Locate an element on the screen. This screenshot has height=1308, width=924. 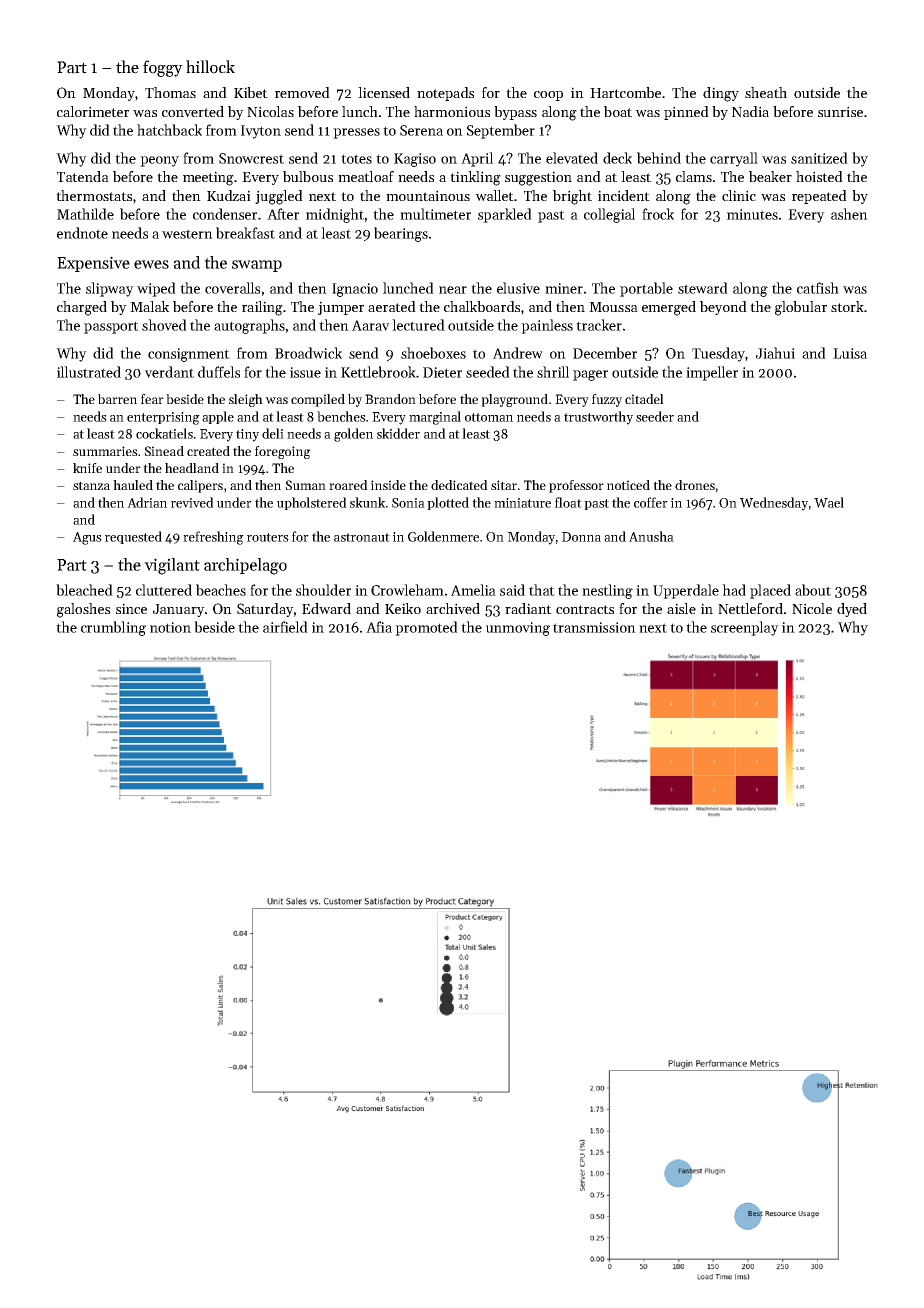
charged is located at coordinates (82, 308).
